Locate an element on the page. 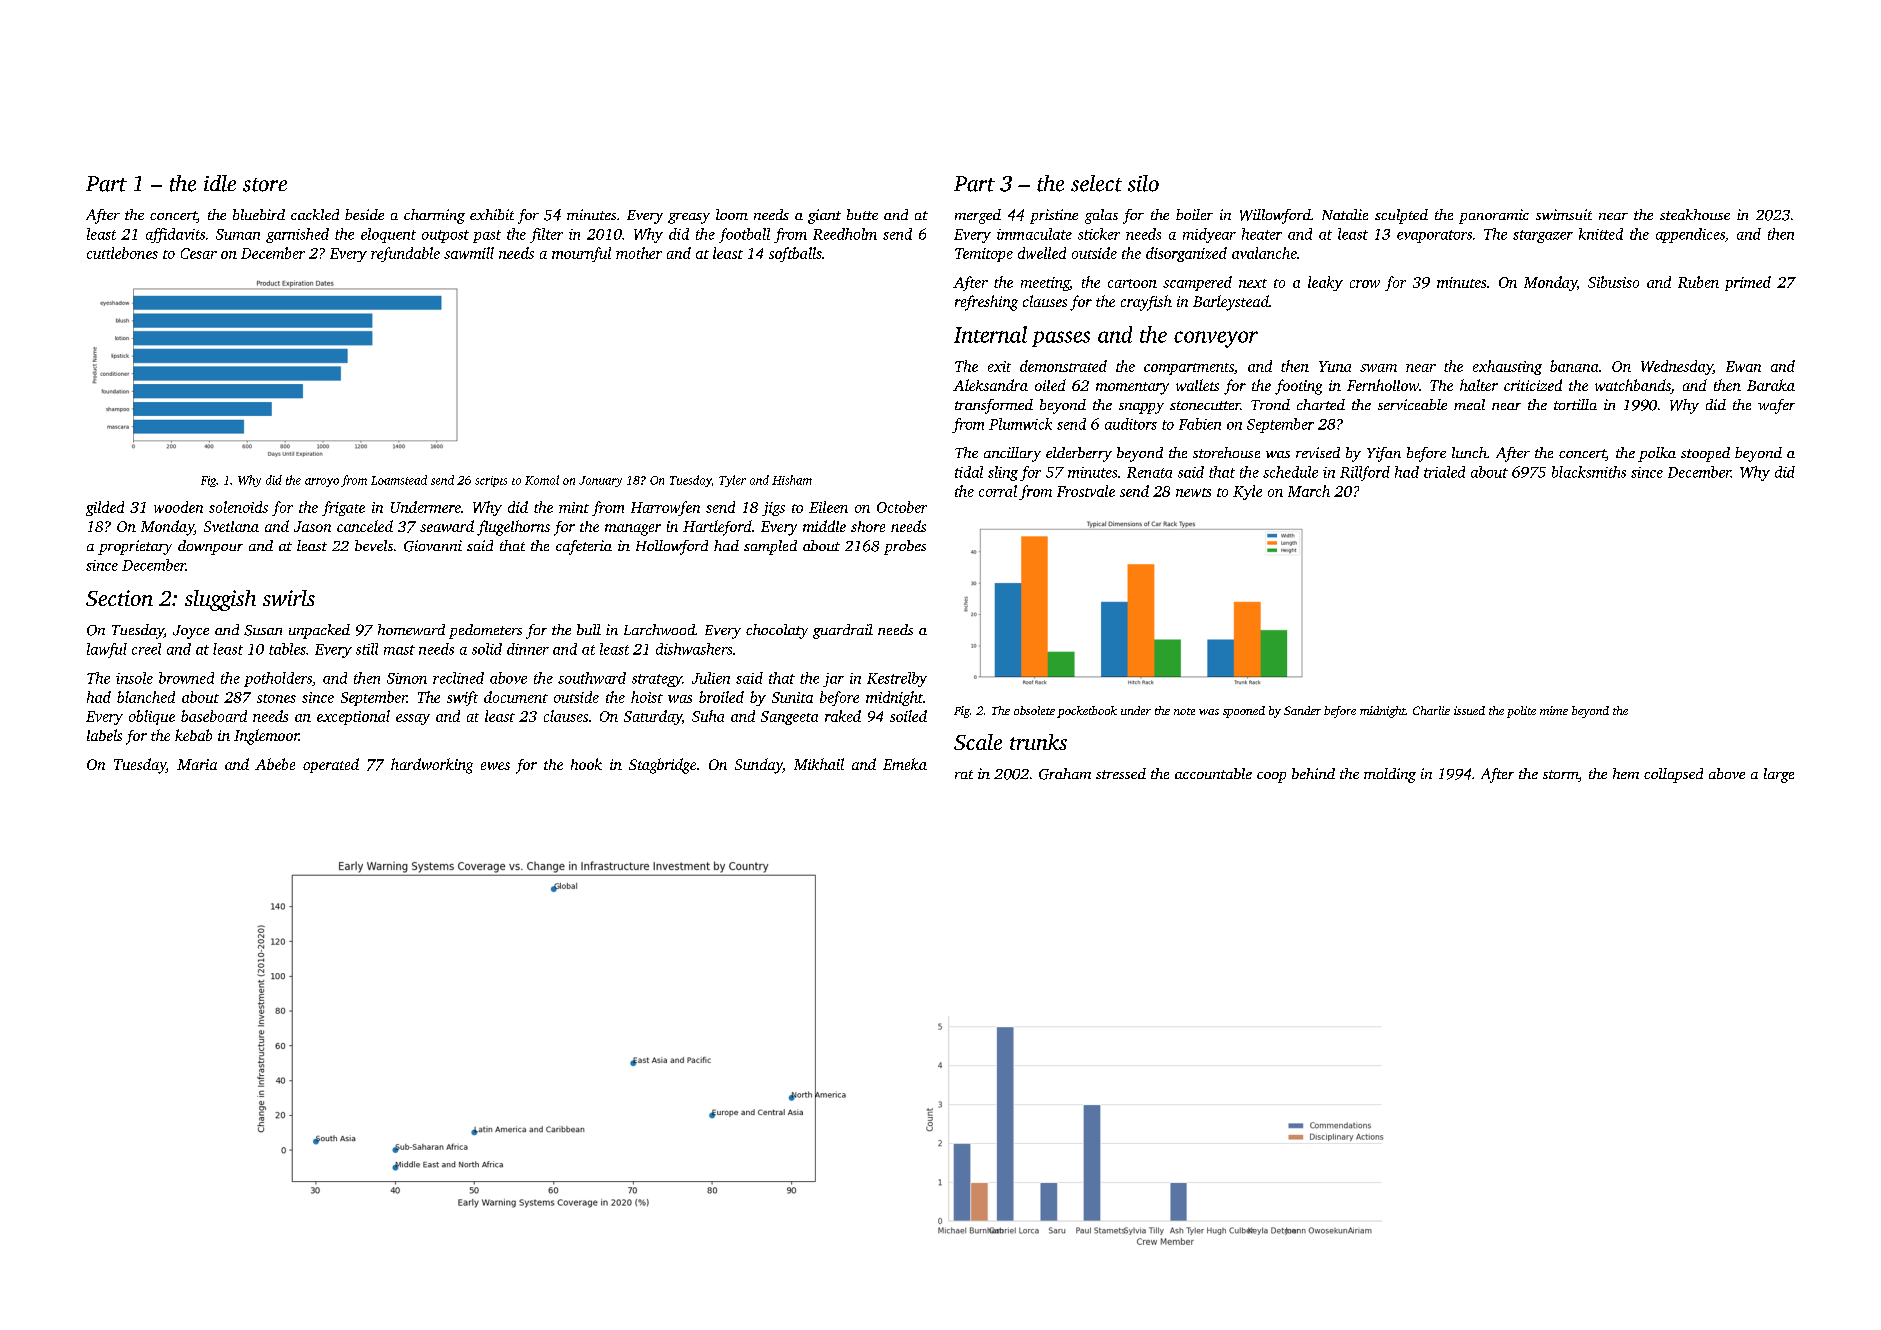  blanched is located at coordinates (146, 697).
